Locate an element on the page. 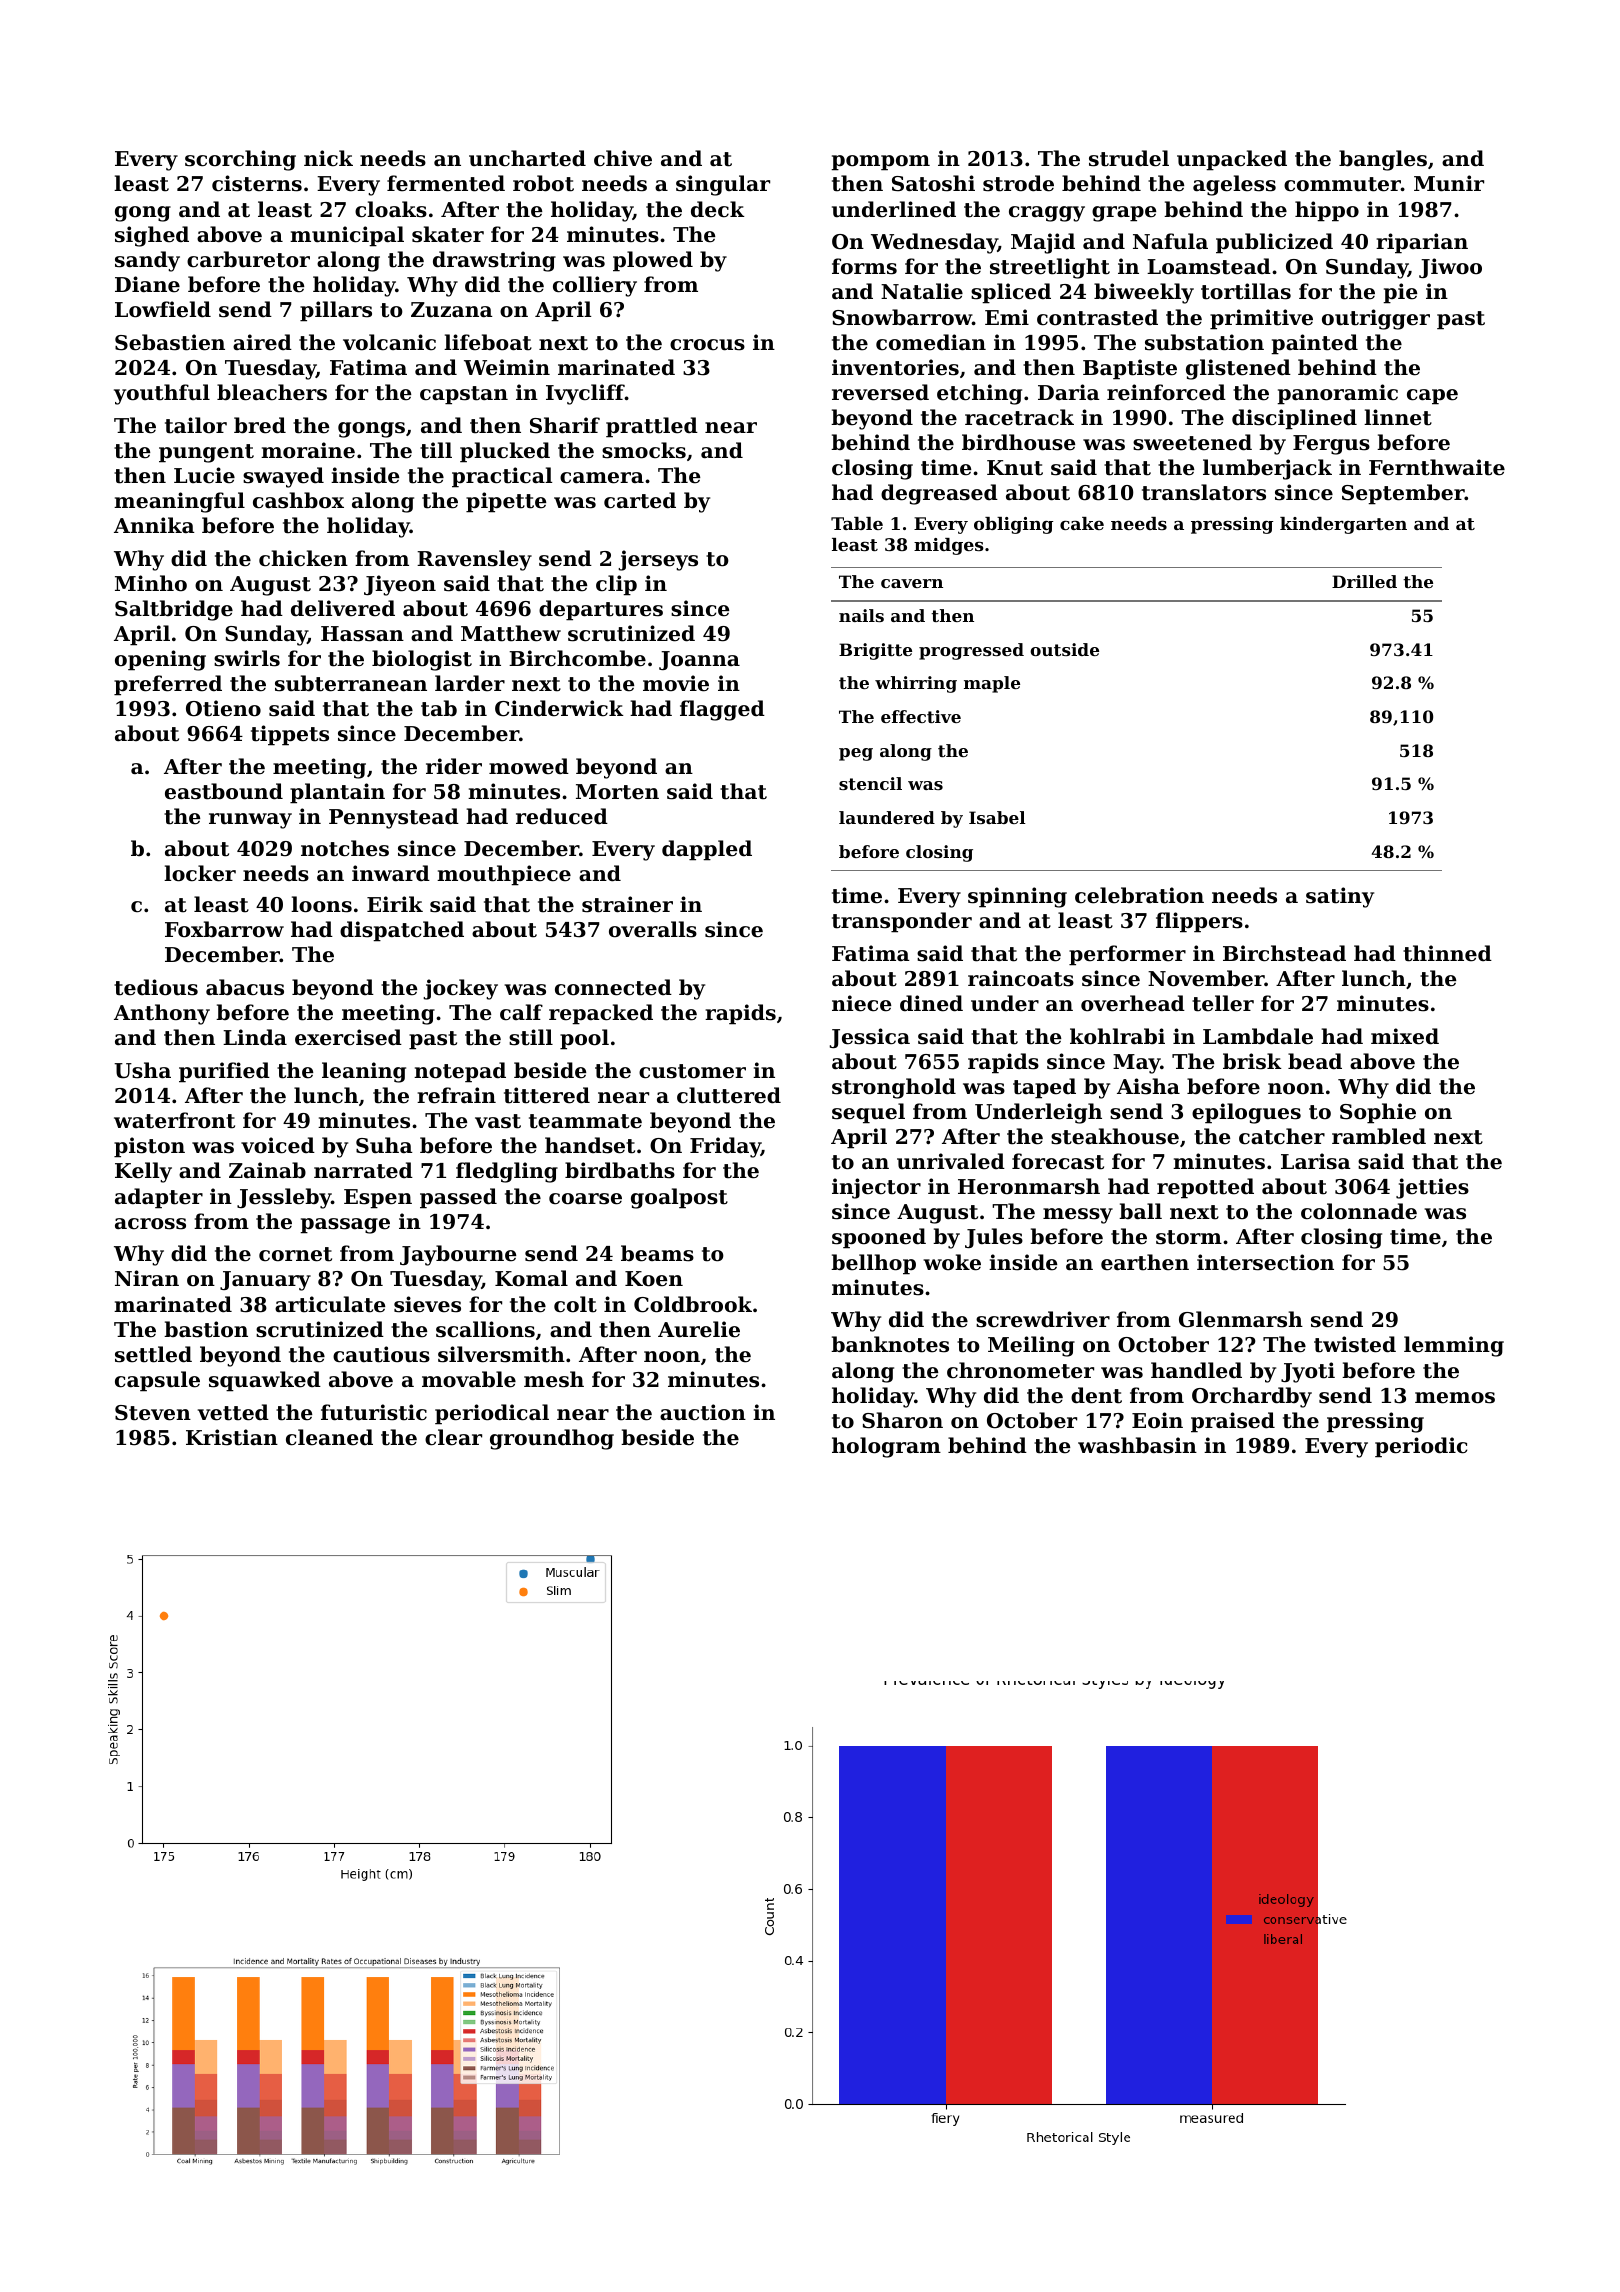 The width and height of the page is (1620, 2292). bangles is located at coordinates (1383, 160).
